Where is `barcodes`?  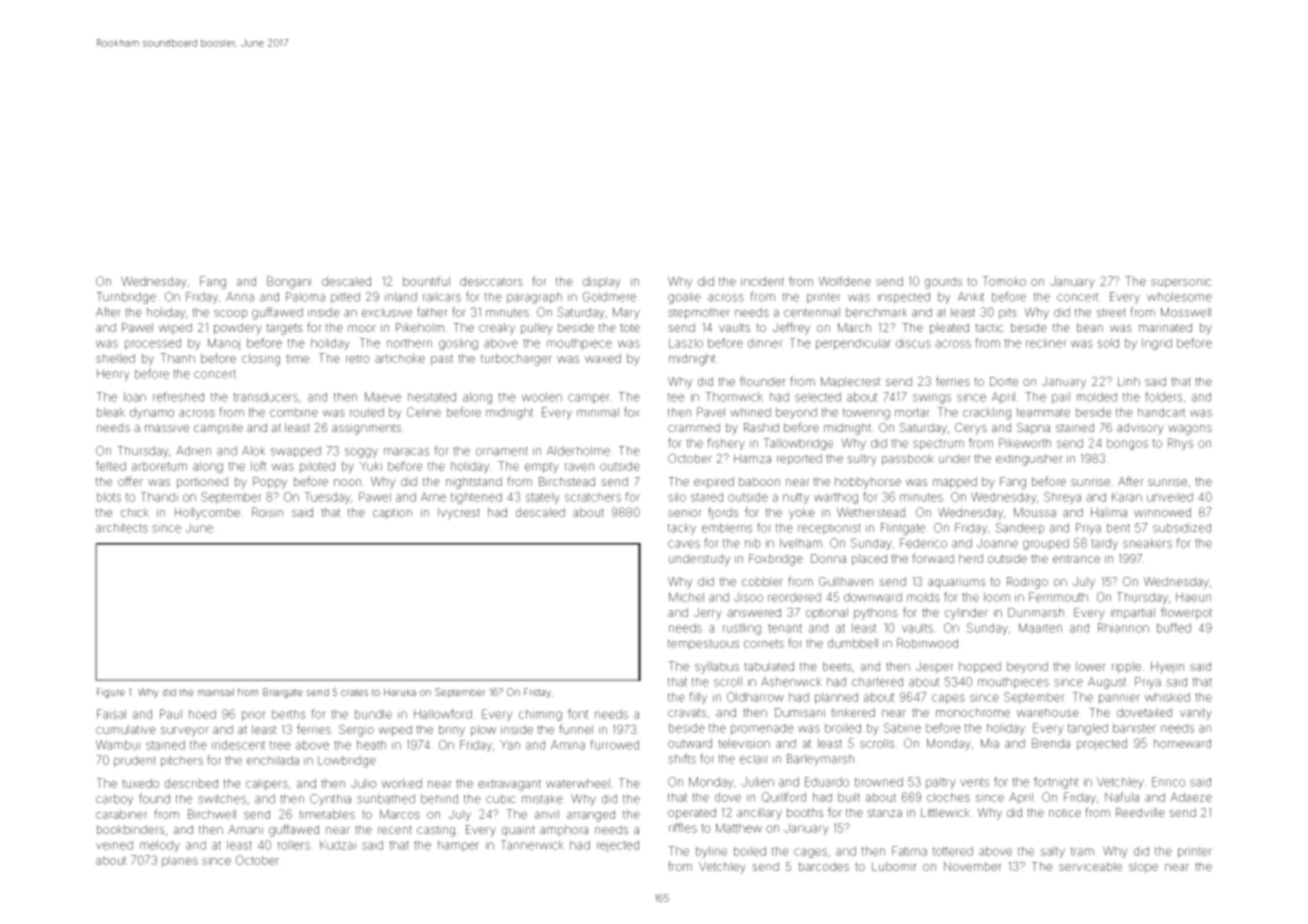 barcodes is located at coordinates (824, 866).
